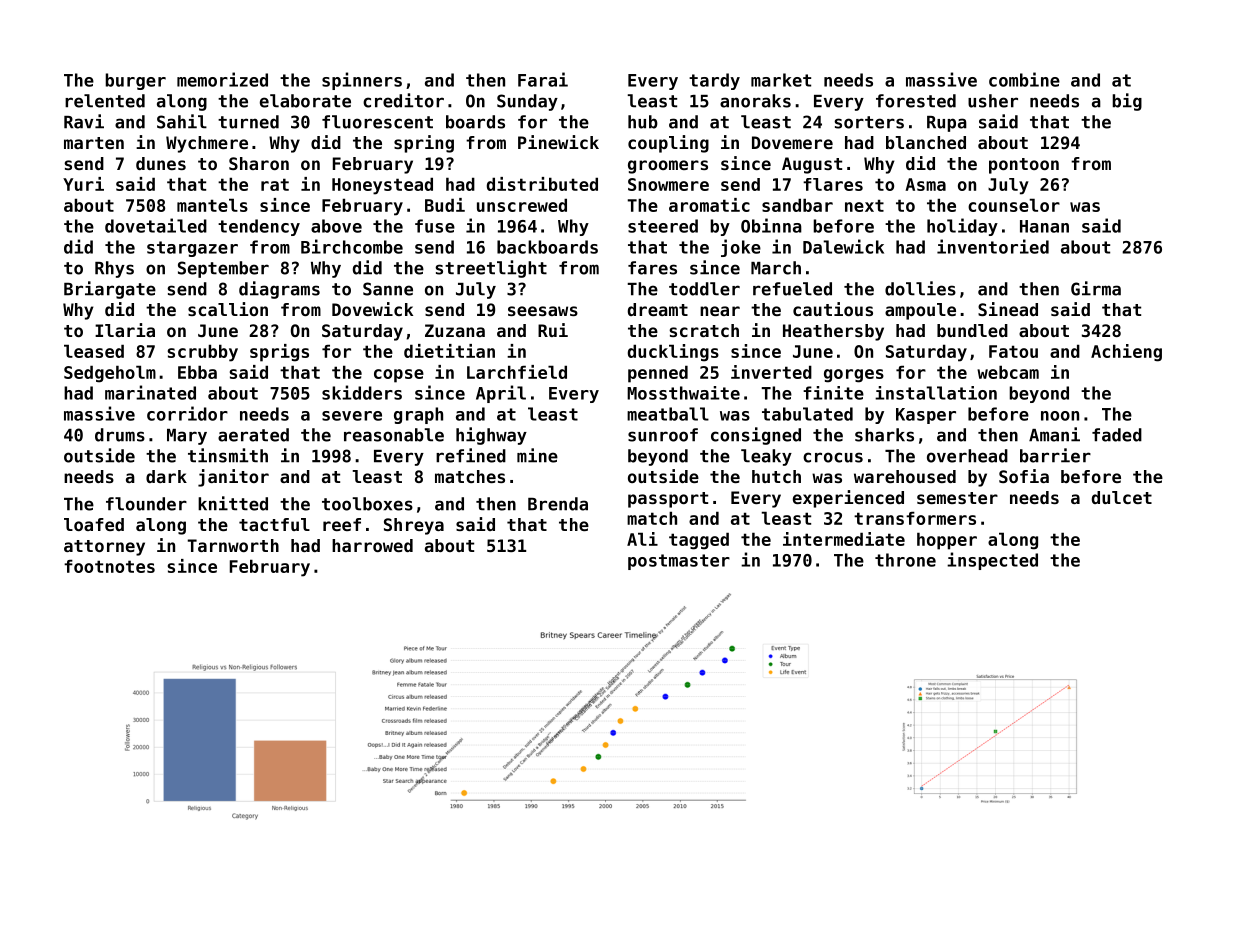 This image has width=1233, height=952. Describe the element at coordinates (854, 376) in the image. I see `gorges` at that location.
